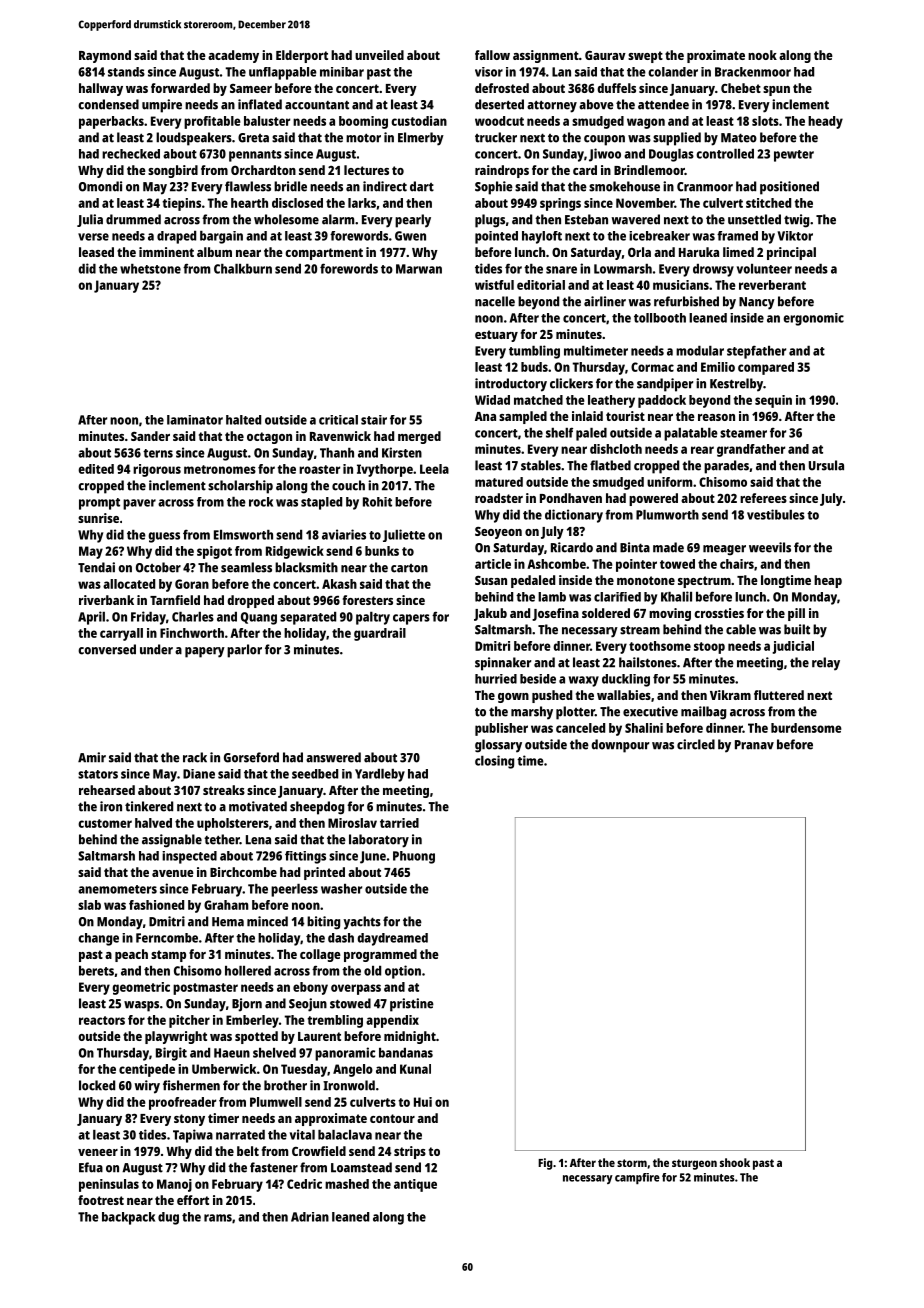 The height and width of the screenshot is (1308, 924). Describe the element at coordinates (735, 1162) in the screenshot. I see `shook` at that location.
